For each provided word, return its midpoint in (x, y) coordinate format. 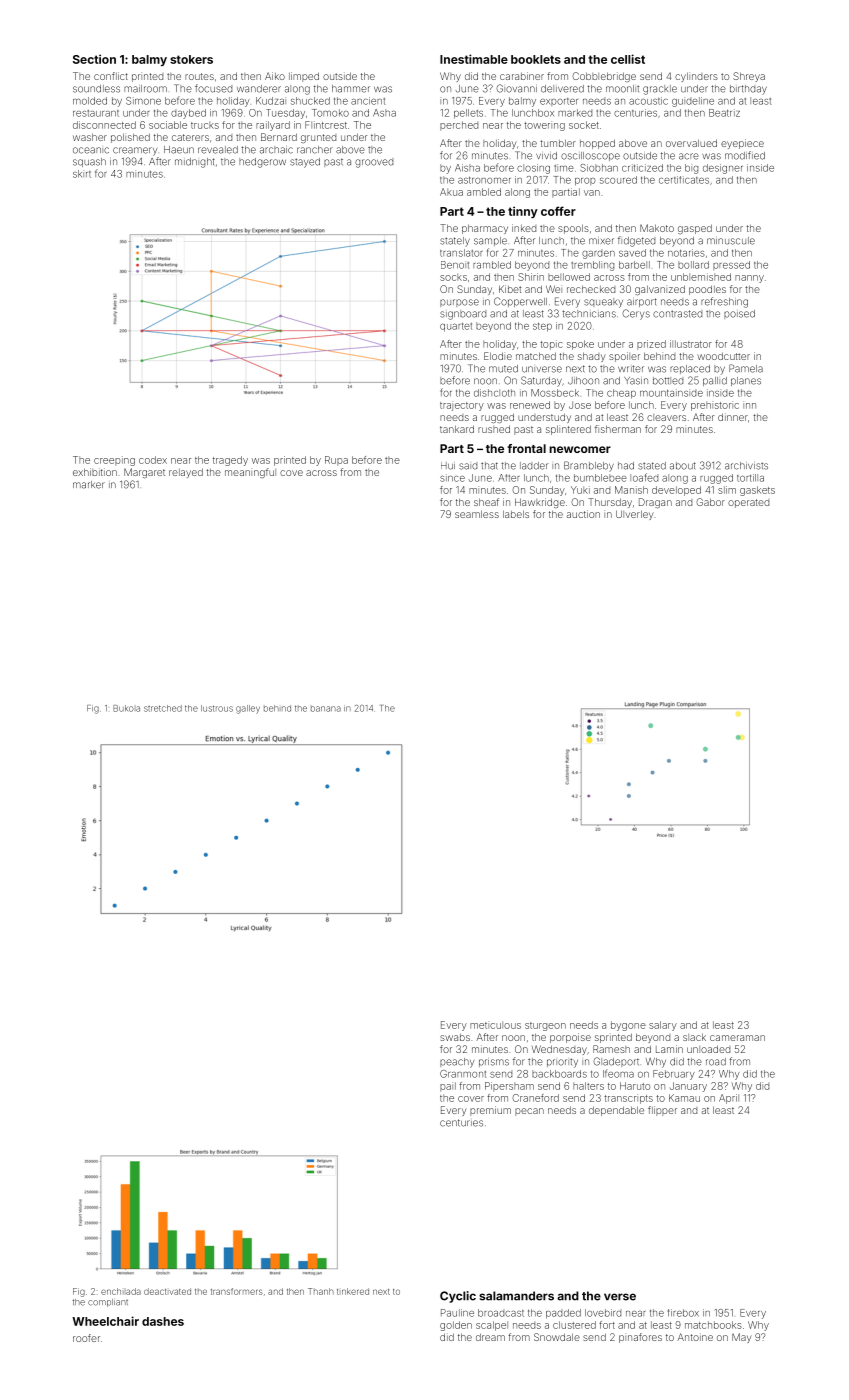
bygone (628, 1026)
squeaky (603, 303)
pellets (468, 114)
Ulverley (635, 515)
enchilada (121, 1291)
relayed (186, 473)
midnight (195, 163)
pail (448, 1087)
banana (326, 709)
